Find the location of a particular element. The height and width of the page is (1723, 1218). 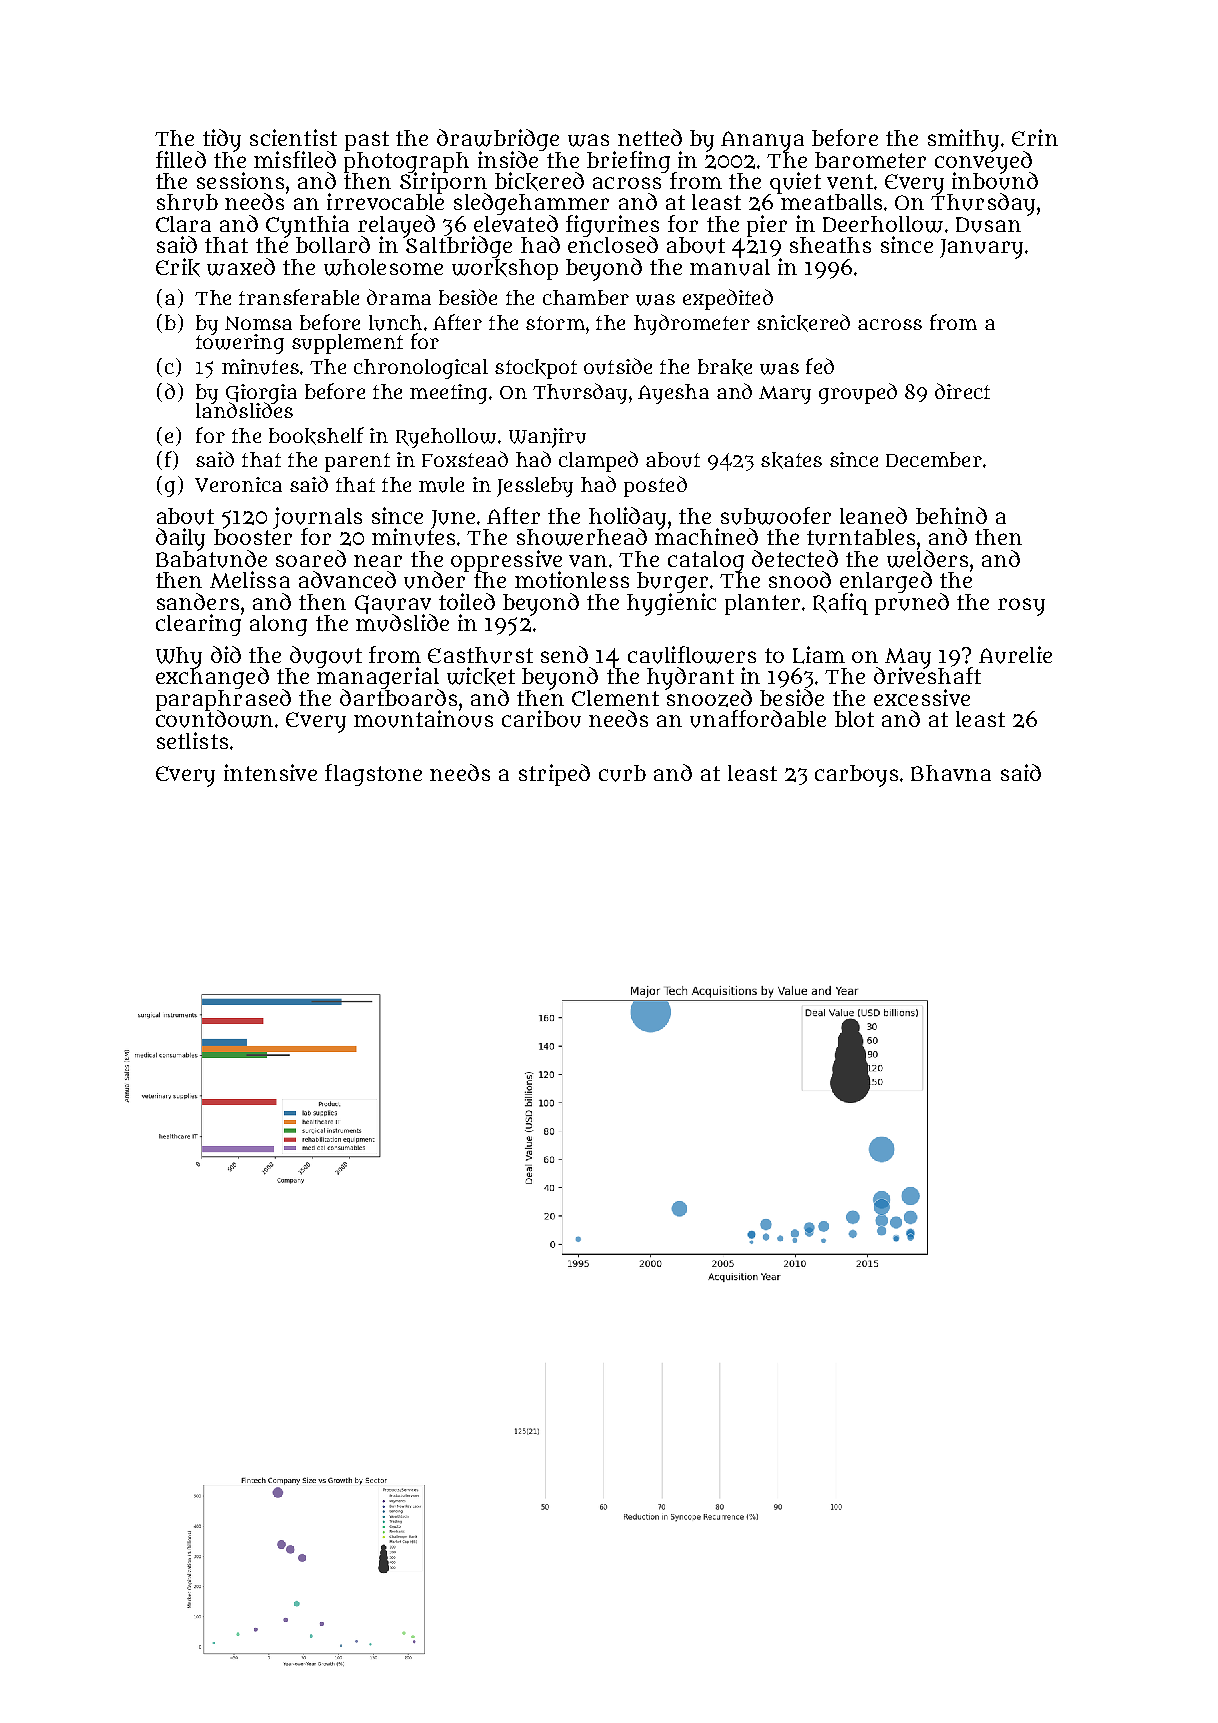

stockpot is located at coordinates (536, 369).
